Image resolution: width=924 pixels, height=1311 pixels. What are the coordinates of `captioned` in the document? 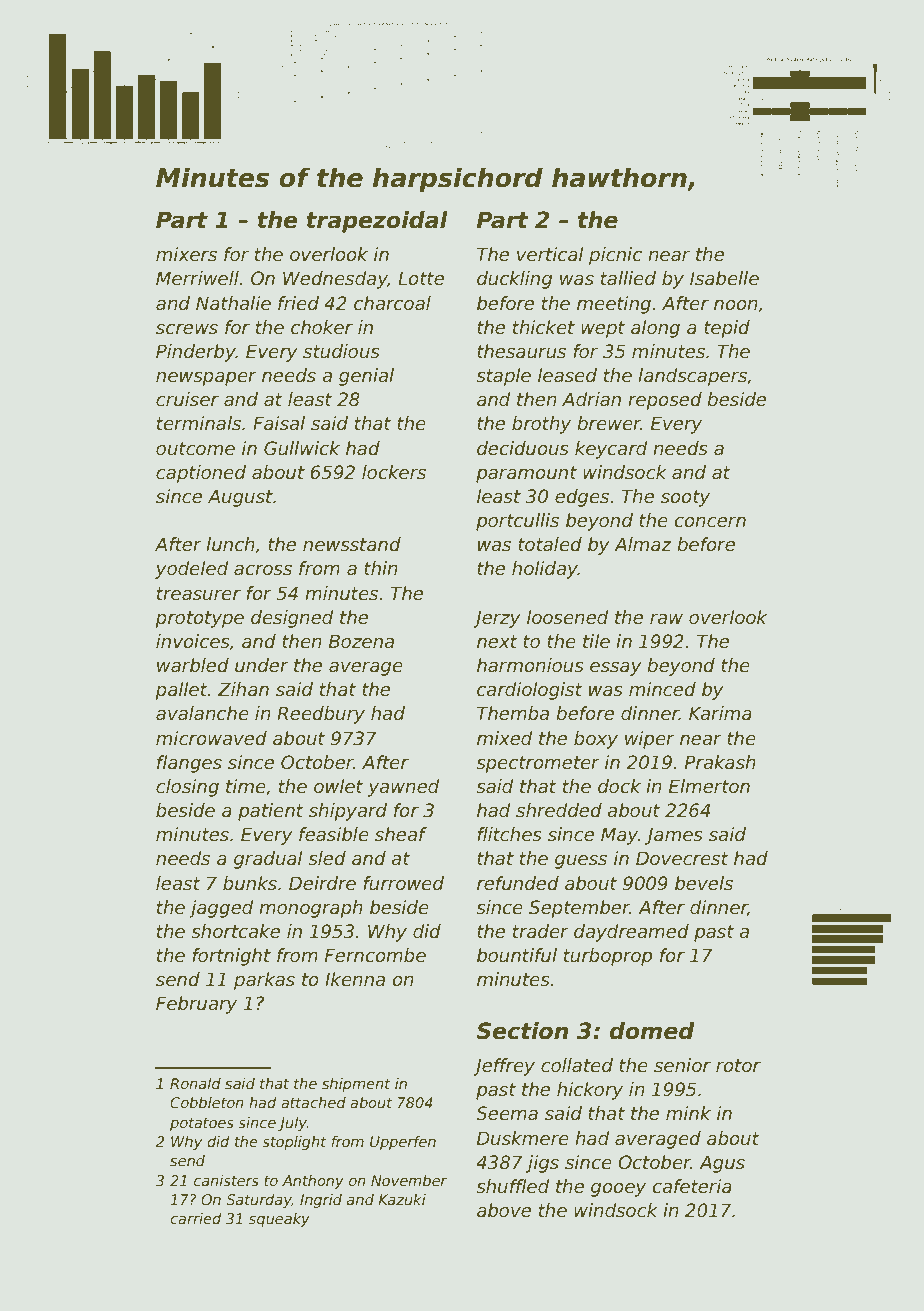 It's located at (201, 474).
